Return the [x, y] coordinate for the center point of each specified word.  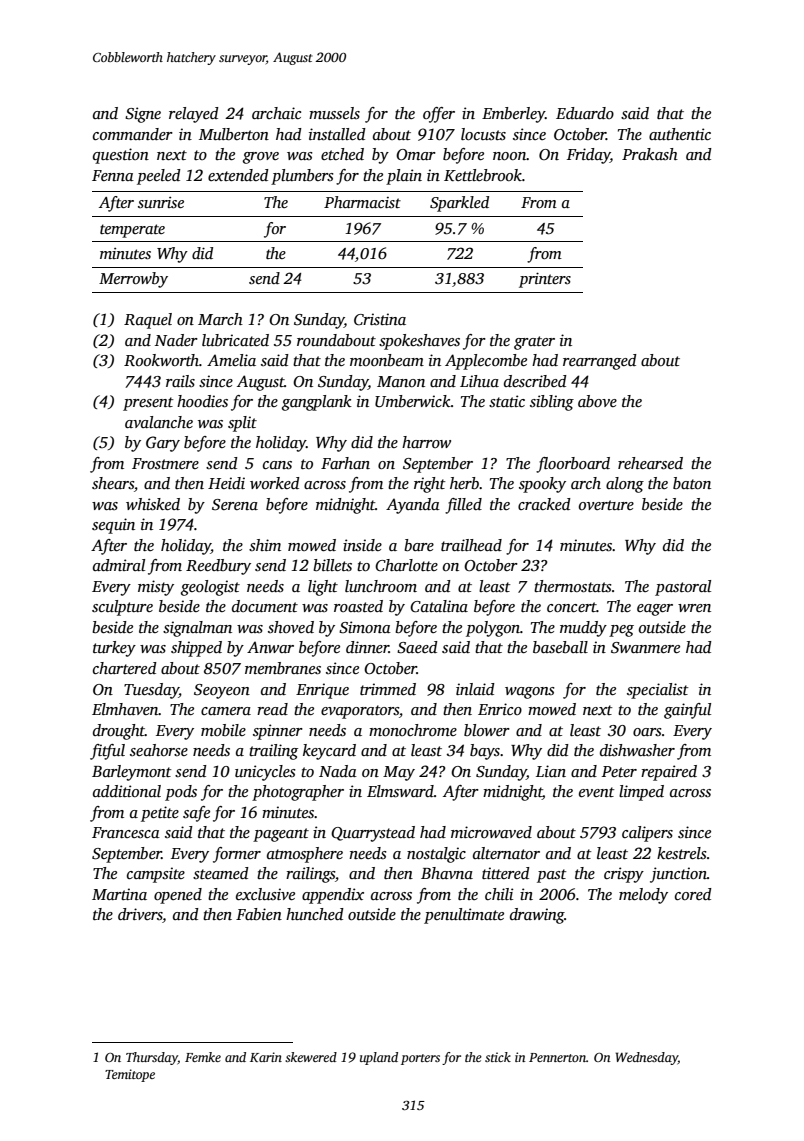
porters [420, 1059]
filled [463, 506]
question [121, 156]
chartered [125, 668]
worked [275, 483]
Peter [619, 771]
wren [694, 608]
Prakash [650, 154]
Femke [203, 1057]
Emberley [513, 115]
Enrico [500, 709]
